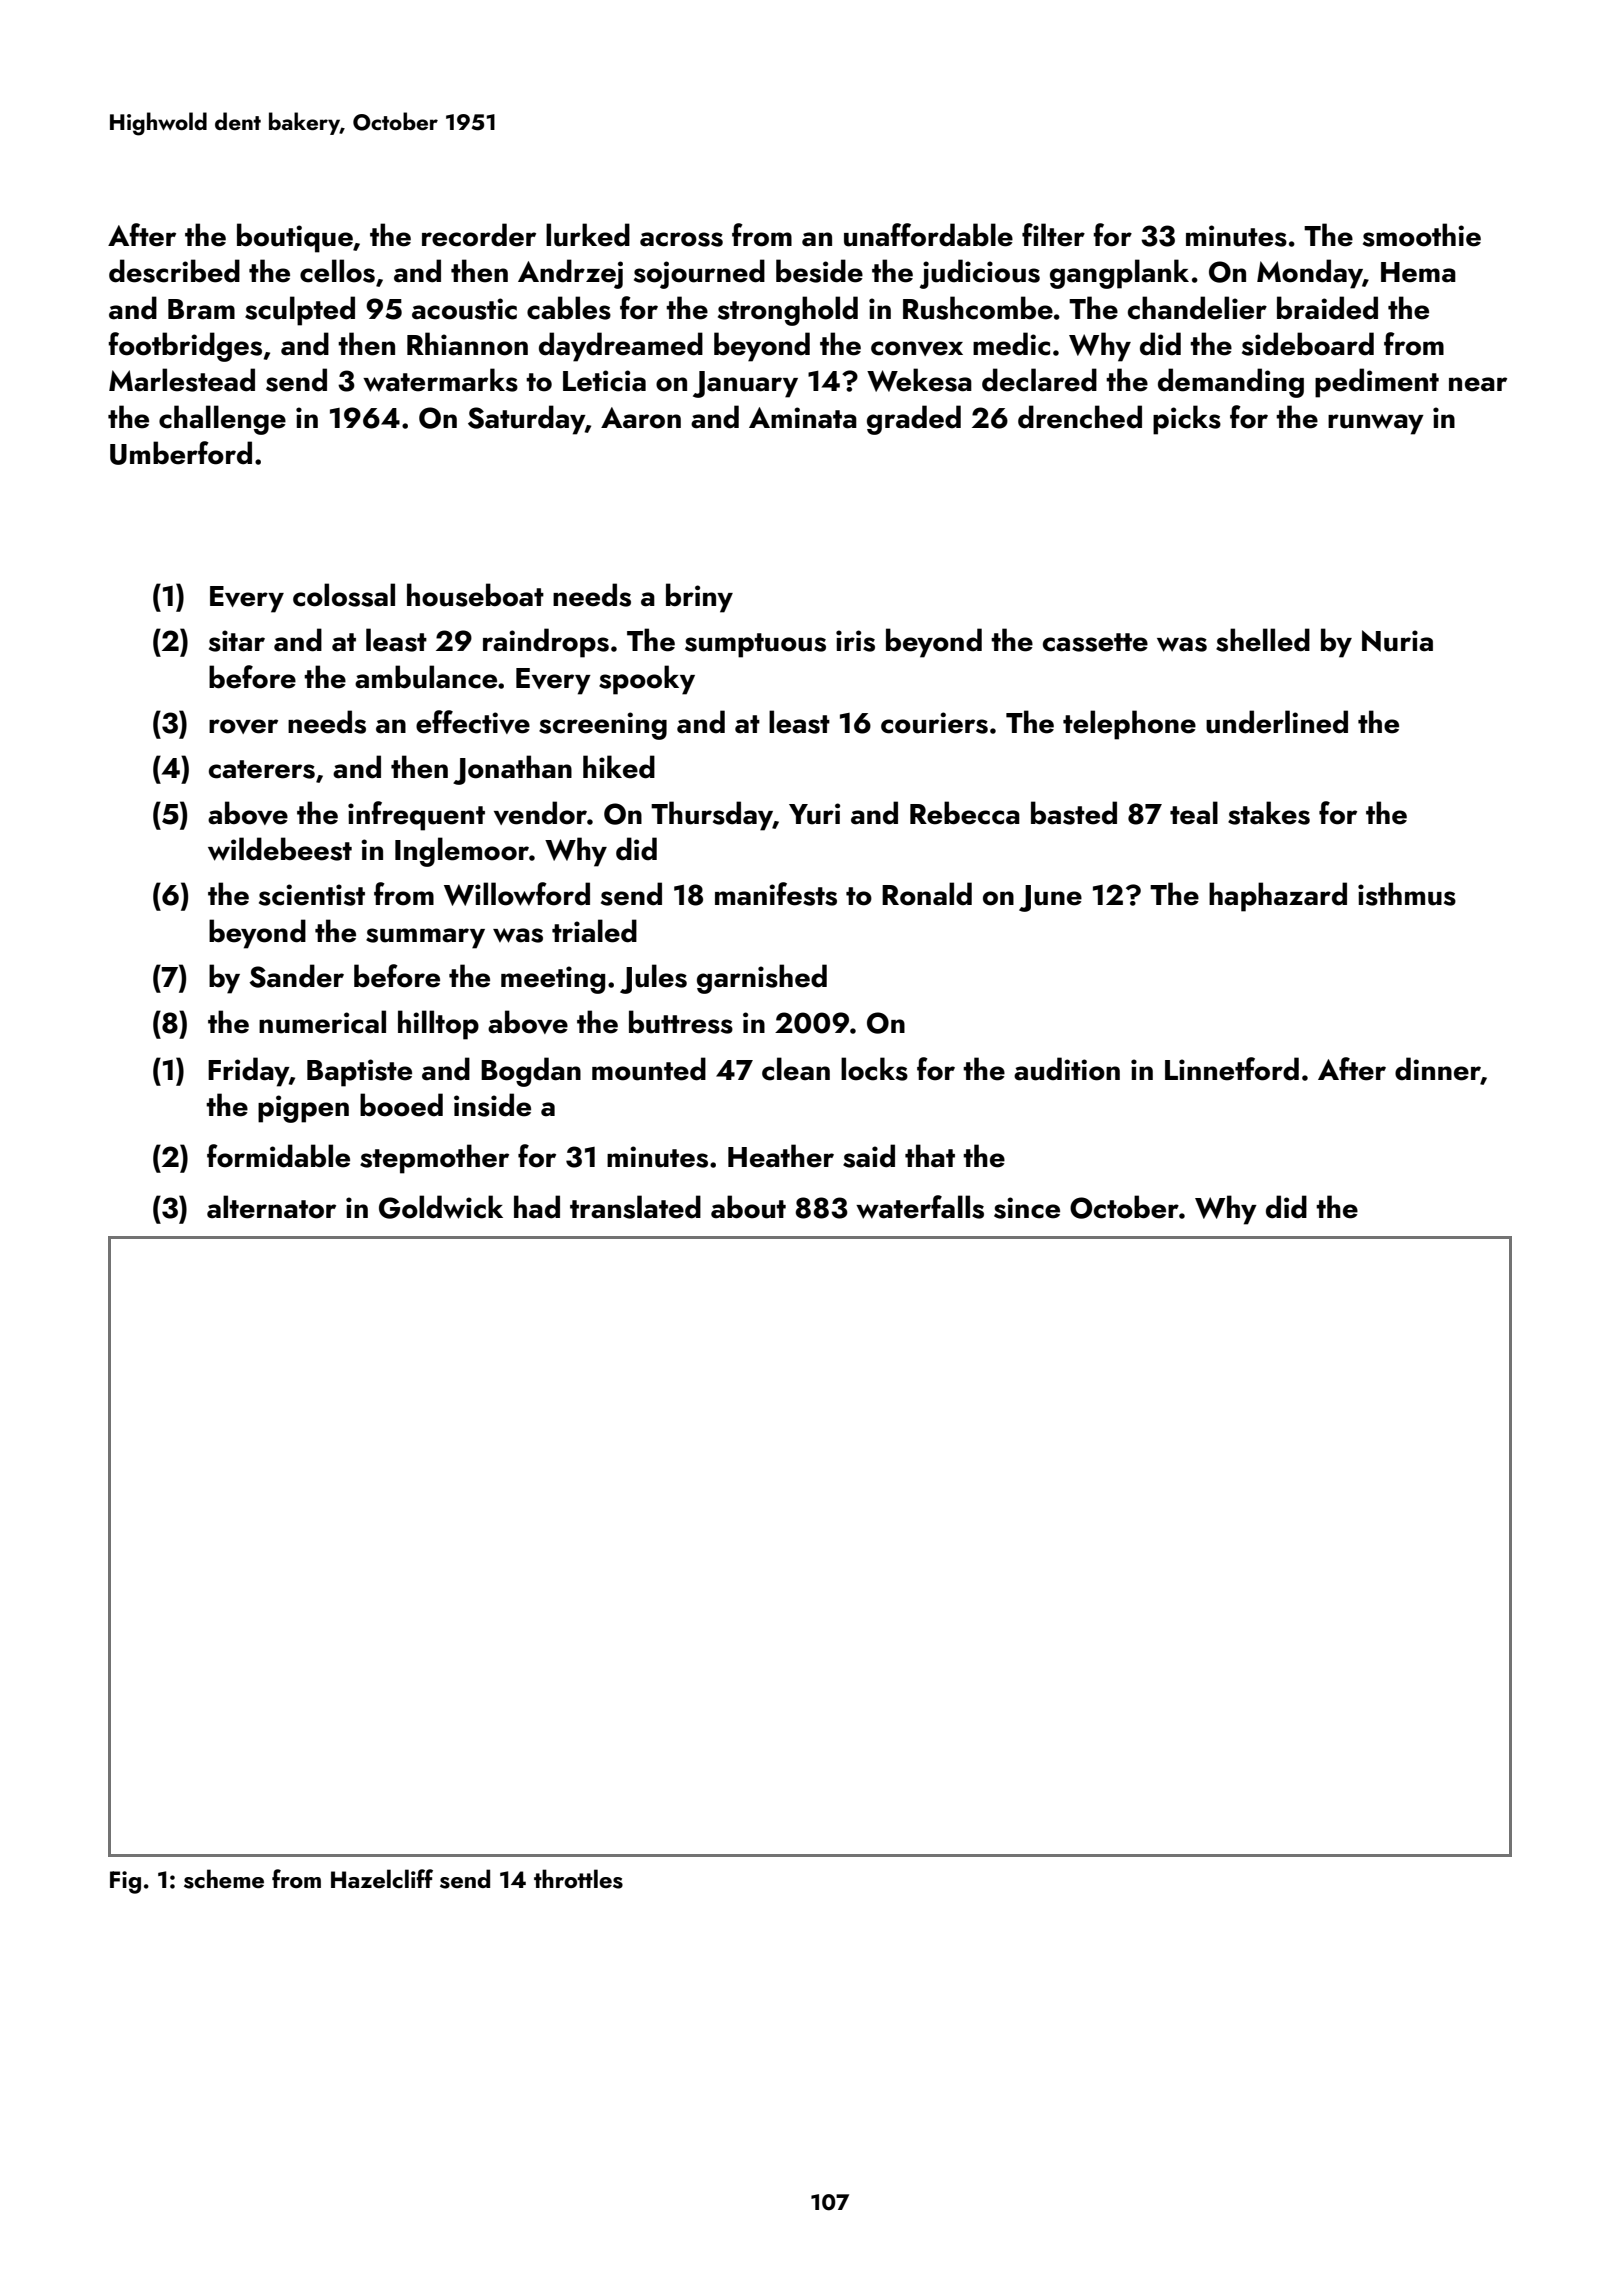 The image size is (1620, 2292). Describe the element at coordinates (222, 420) in the screenshot. I see `challenge` at that location.
